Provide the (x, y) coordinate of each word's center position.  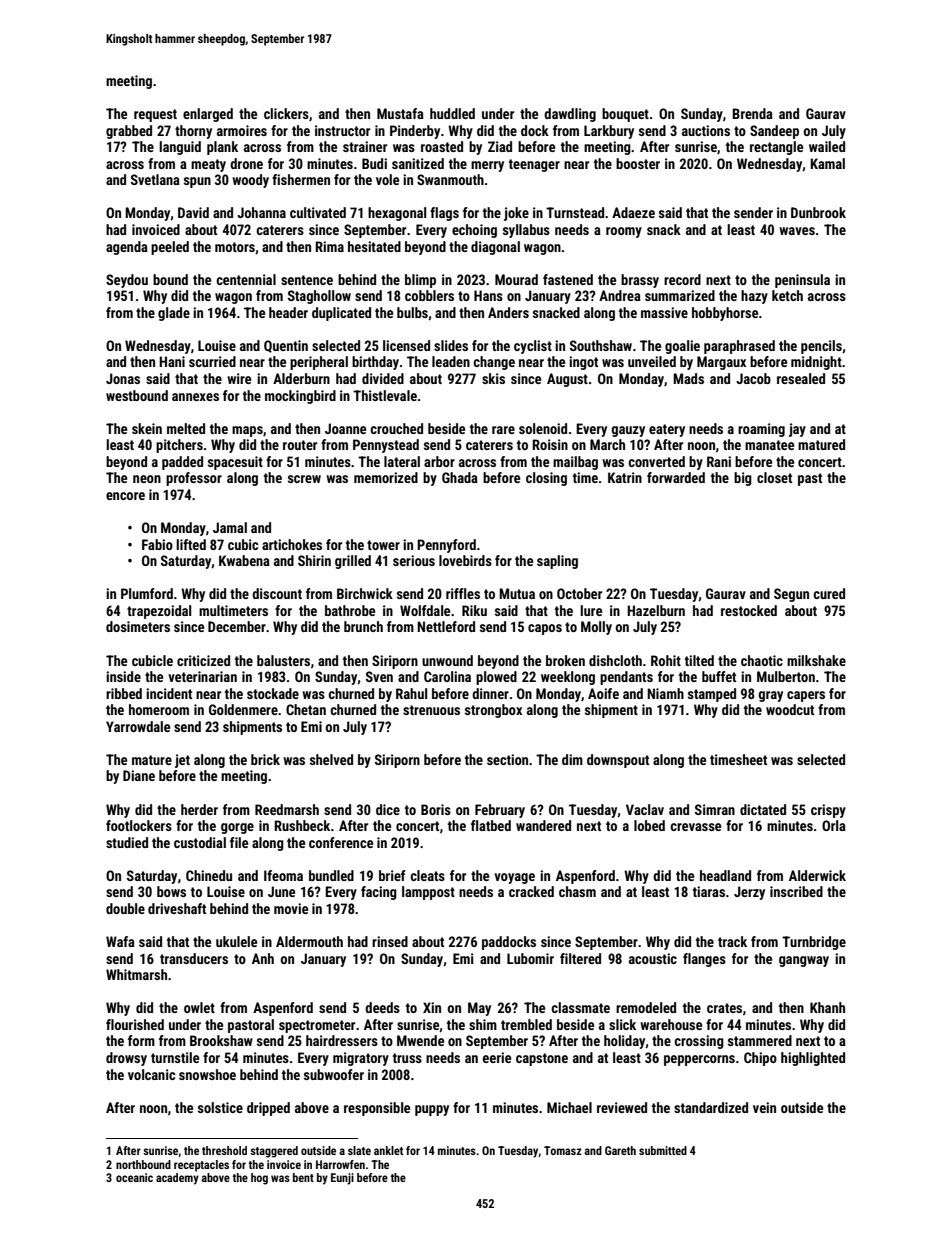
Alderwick (817, 875)
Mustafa (400, 113)
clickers (286, 113)
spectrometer (317, 1026)
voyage (514, 878)
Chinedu (209, 875)
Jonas (123, 378)
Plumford (147, 593)
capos (545, 629)
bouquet (625, 115)
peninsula (802, 281)
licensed (406, 345)
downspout (618, 761)
